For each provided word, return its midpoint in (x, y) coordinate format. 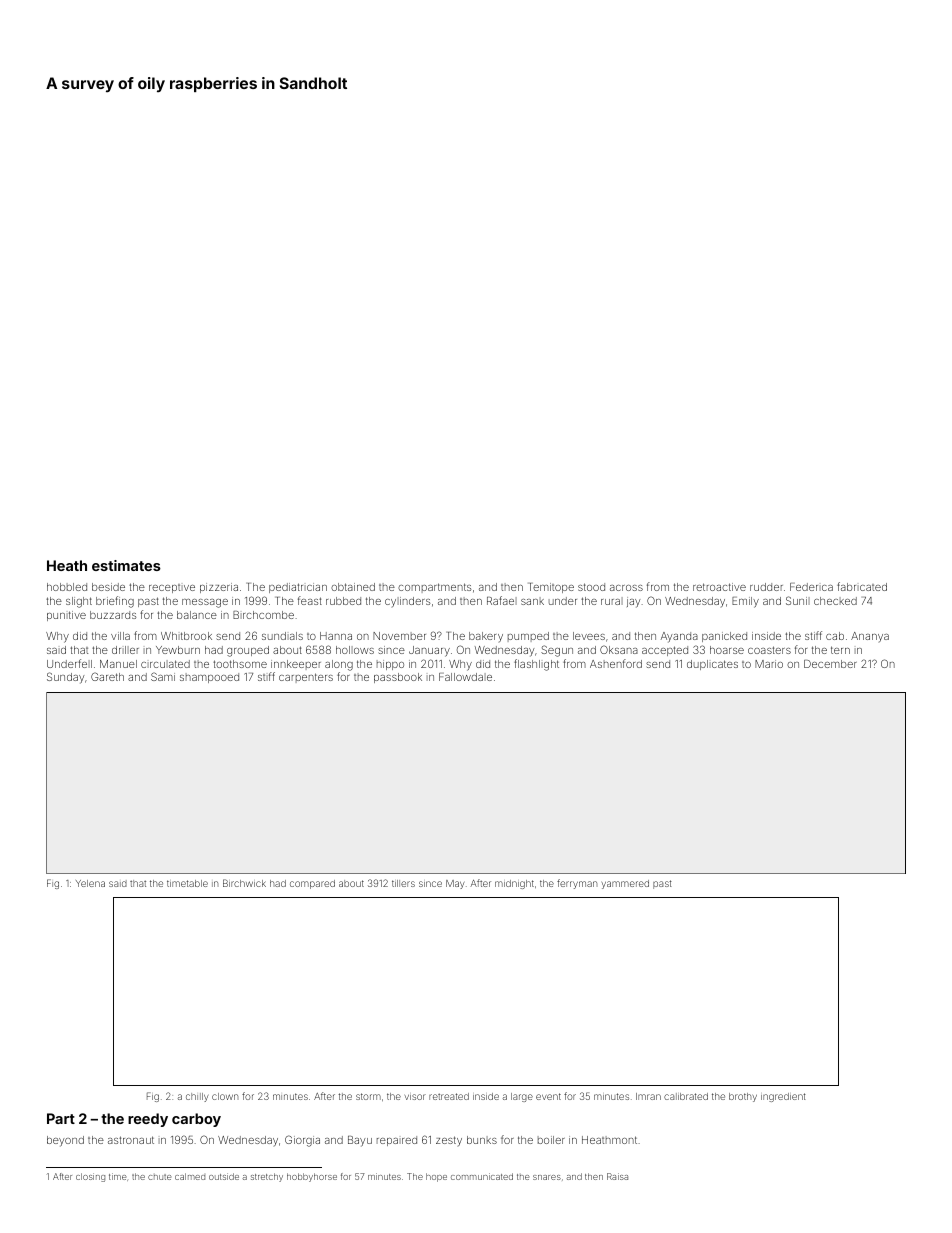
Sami (163, 676)
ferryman (577, 884)
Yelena (90, 883)
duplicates (712, 665)
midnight (514, 884)
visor (415, 1097)
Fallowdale (465, 677)
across (626, 588)
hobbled (67, 587)
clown (225, 1096)
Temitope (551, 588)
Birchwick (244, 883)
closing (90, 1177)
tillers (403, 883)
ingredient (783, 1097)
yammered (625, 884)
